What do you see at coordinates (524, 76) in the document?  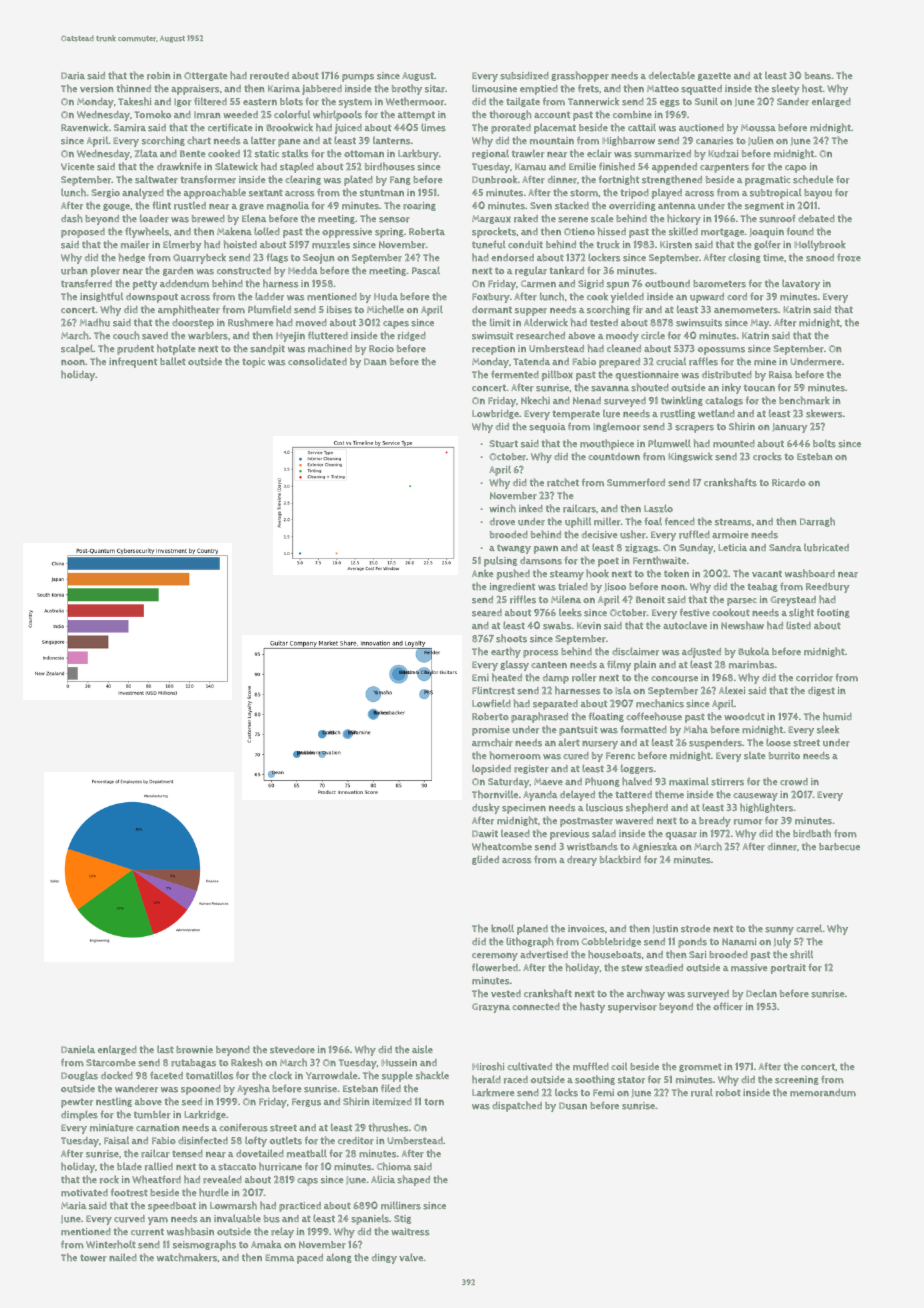 I see `subsidized` at bounding box center [524, 76].
